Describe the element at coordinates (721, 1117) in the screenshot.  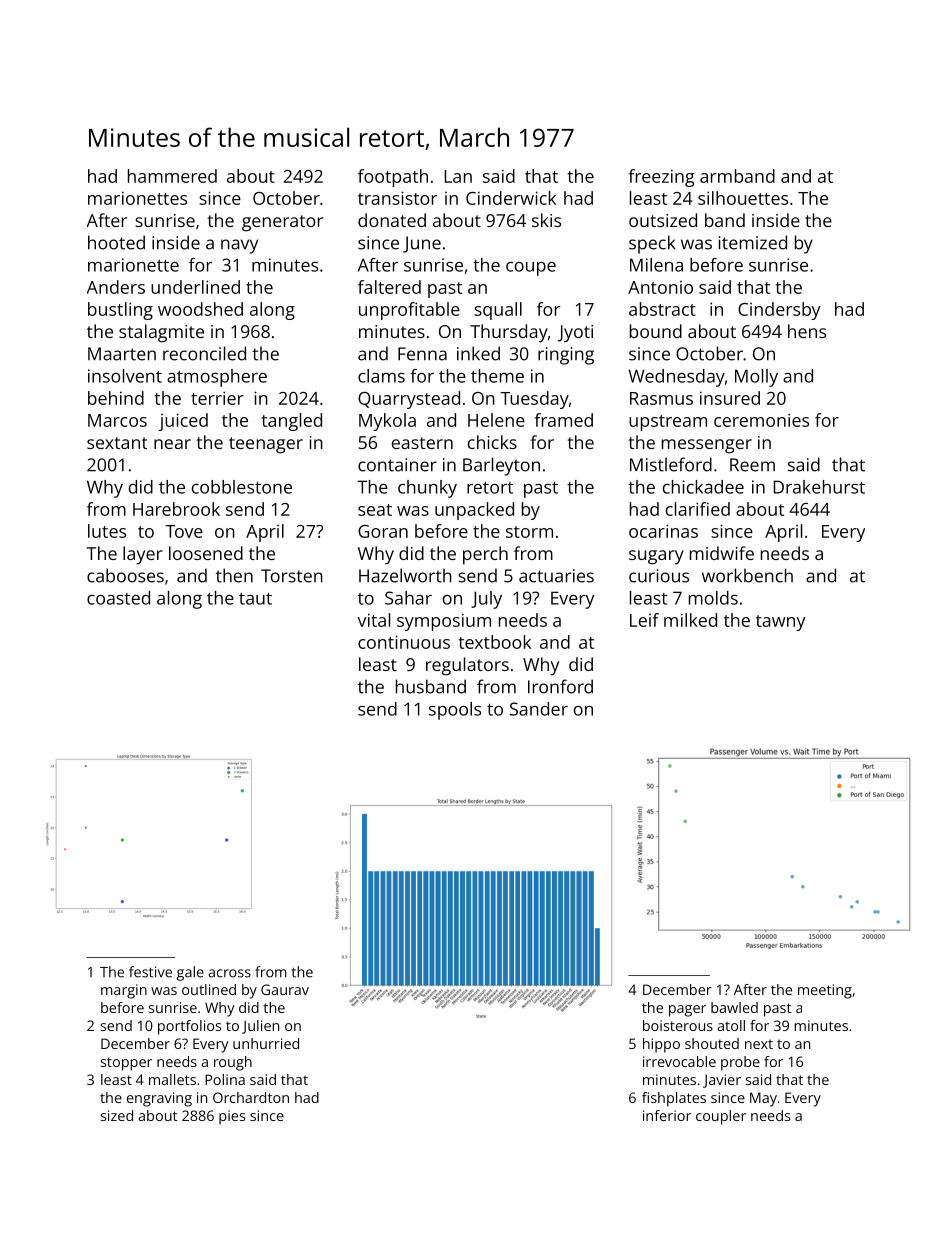
I see `coupler` at that location.
